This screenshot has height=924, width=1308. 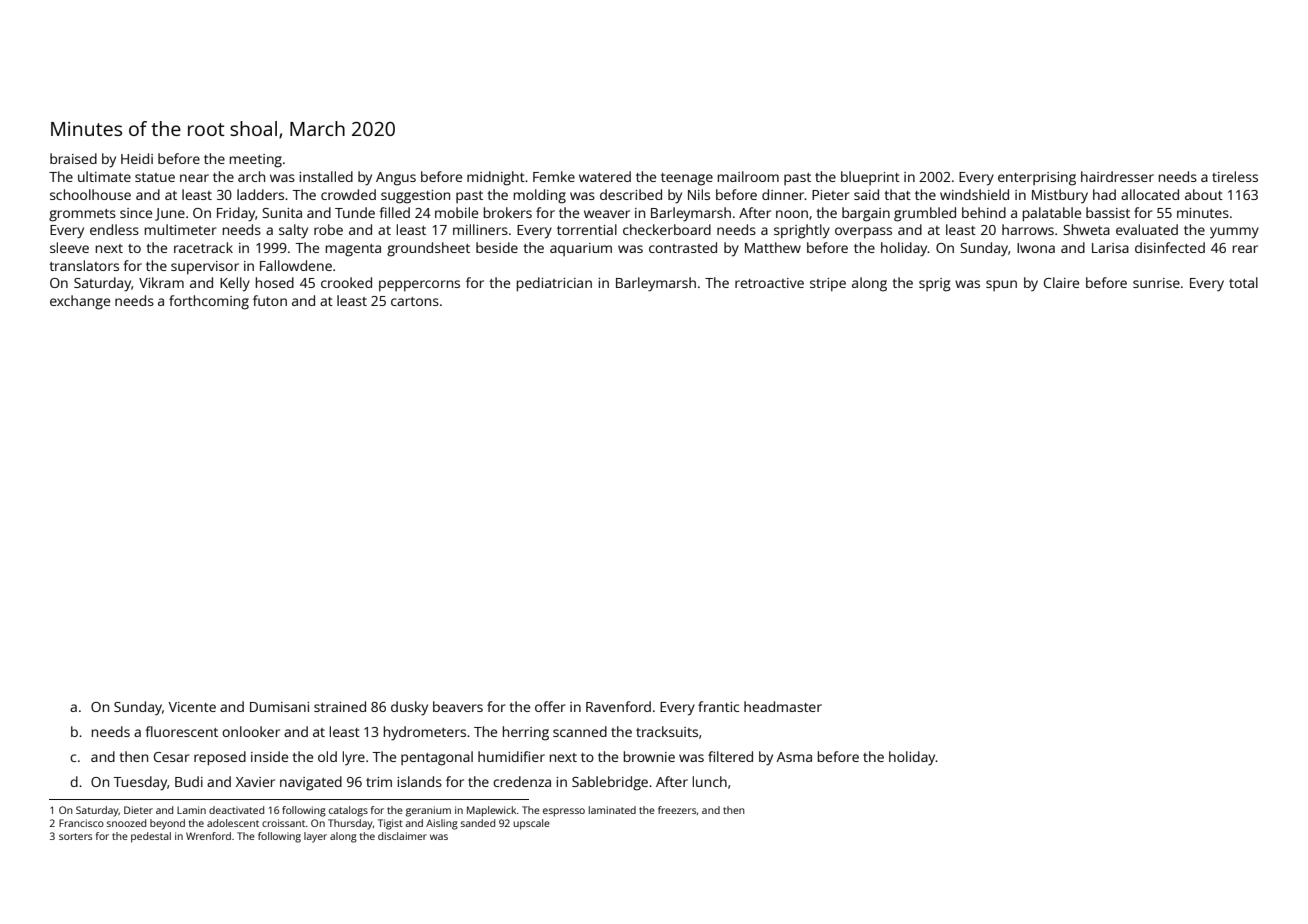 I want to click on schoolhouse, so click(x=90, y=194).
